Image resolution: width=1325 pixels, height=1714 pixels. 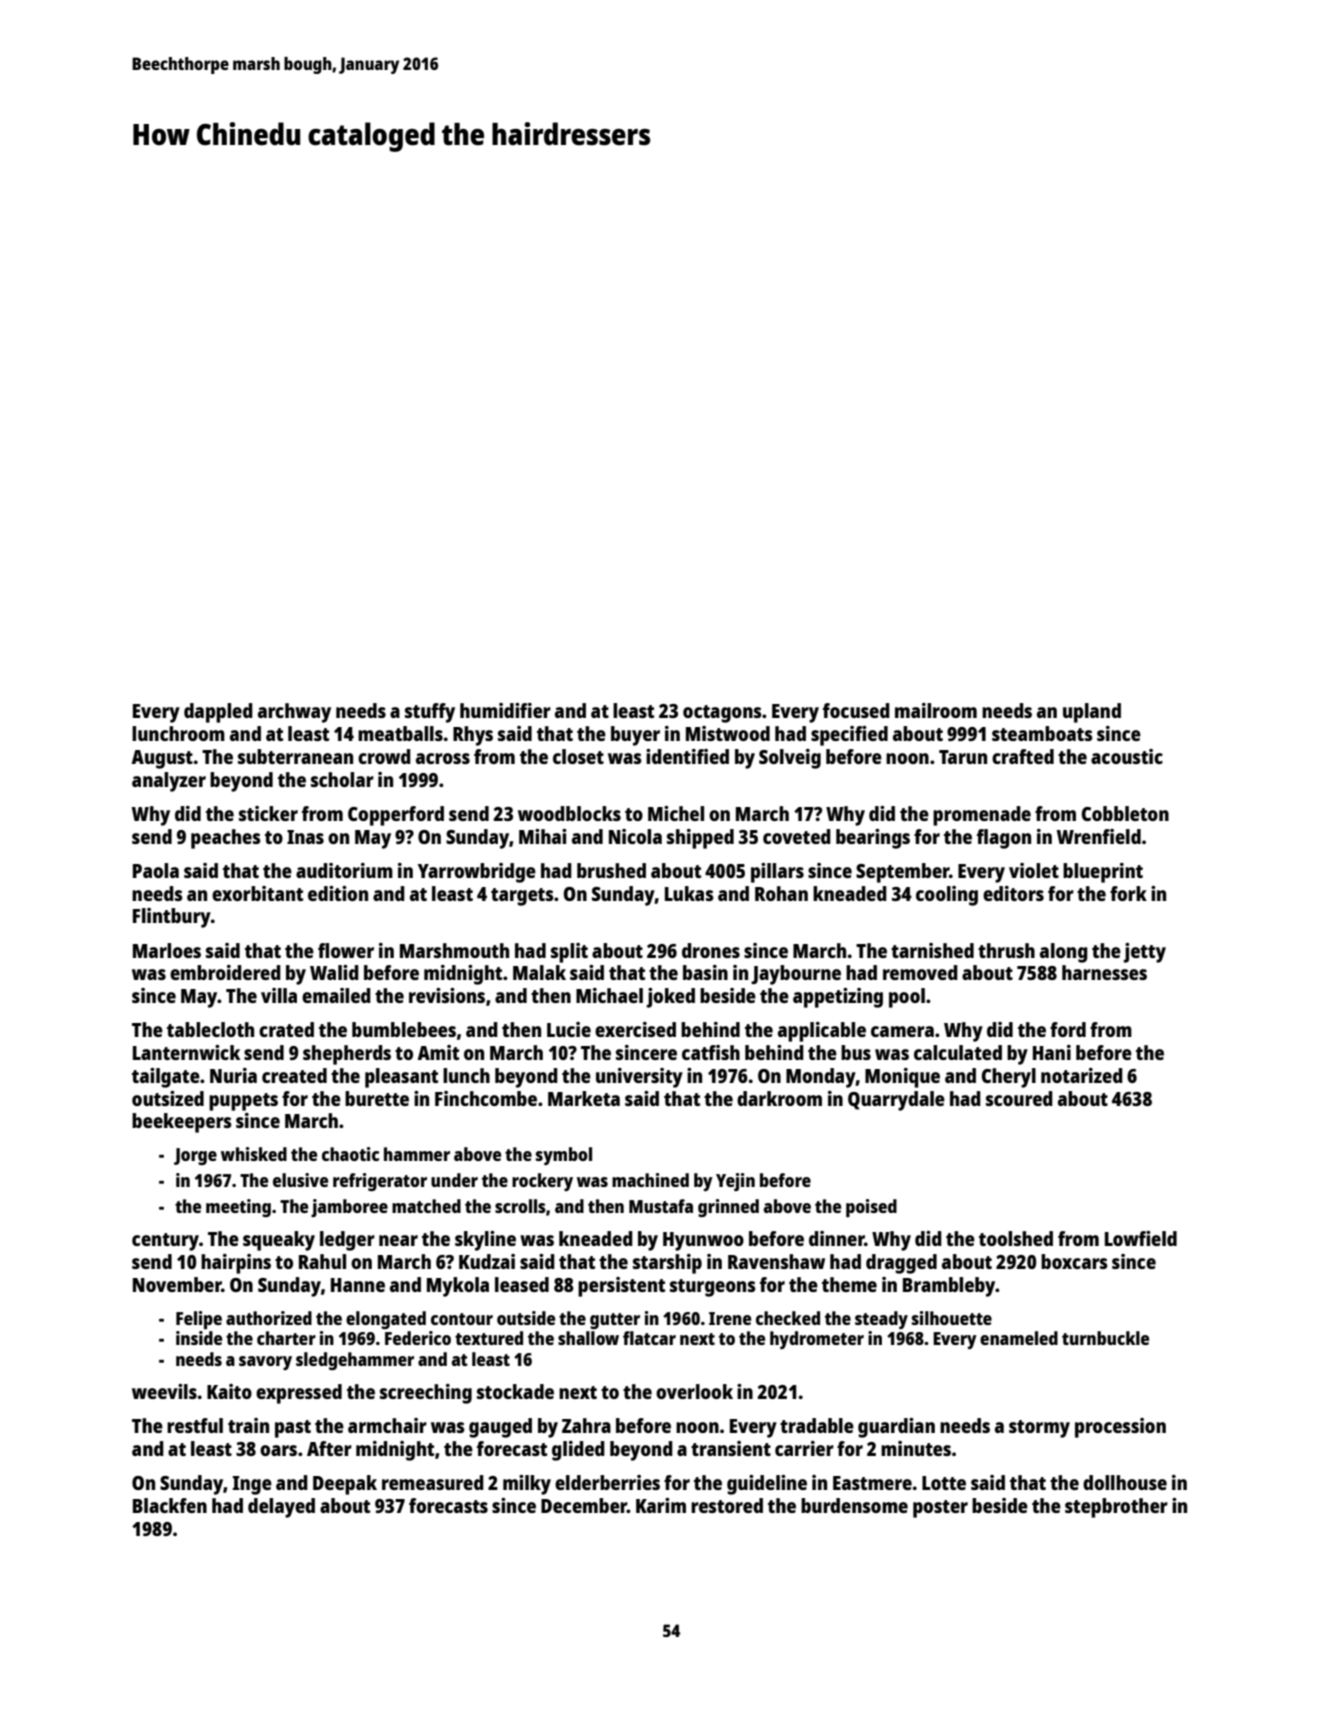 I want to click on embroidered, so click(x=225, y=972).
